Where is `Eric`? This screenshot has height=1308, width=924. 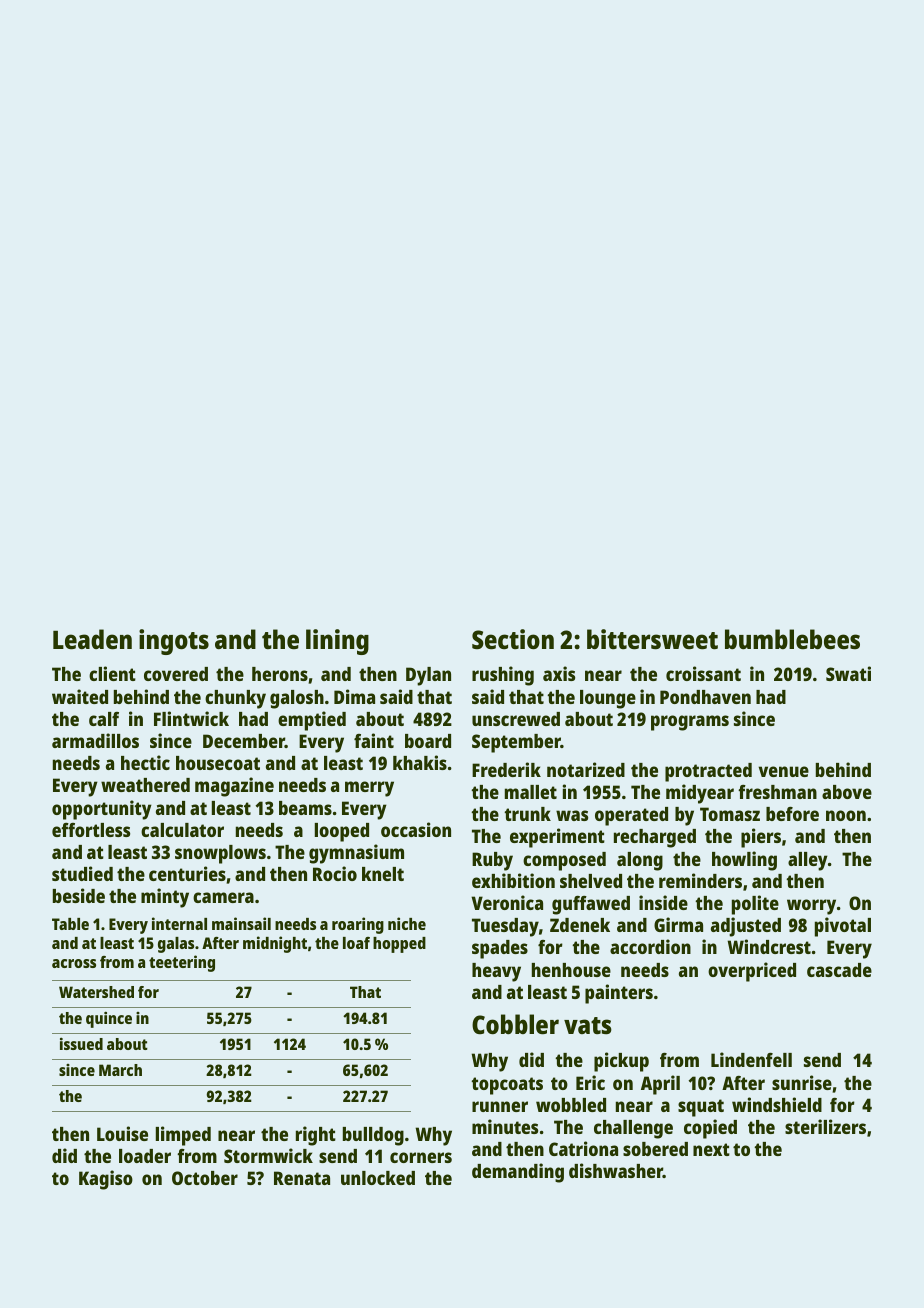
Eric is located at coordinates (590, 1082).
